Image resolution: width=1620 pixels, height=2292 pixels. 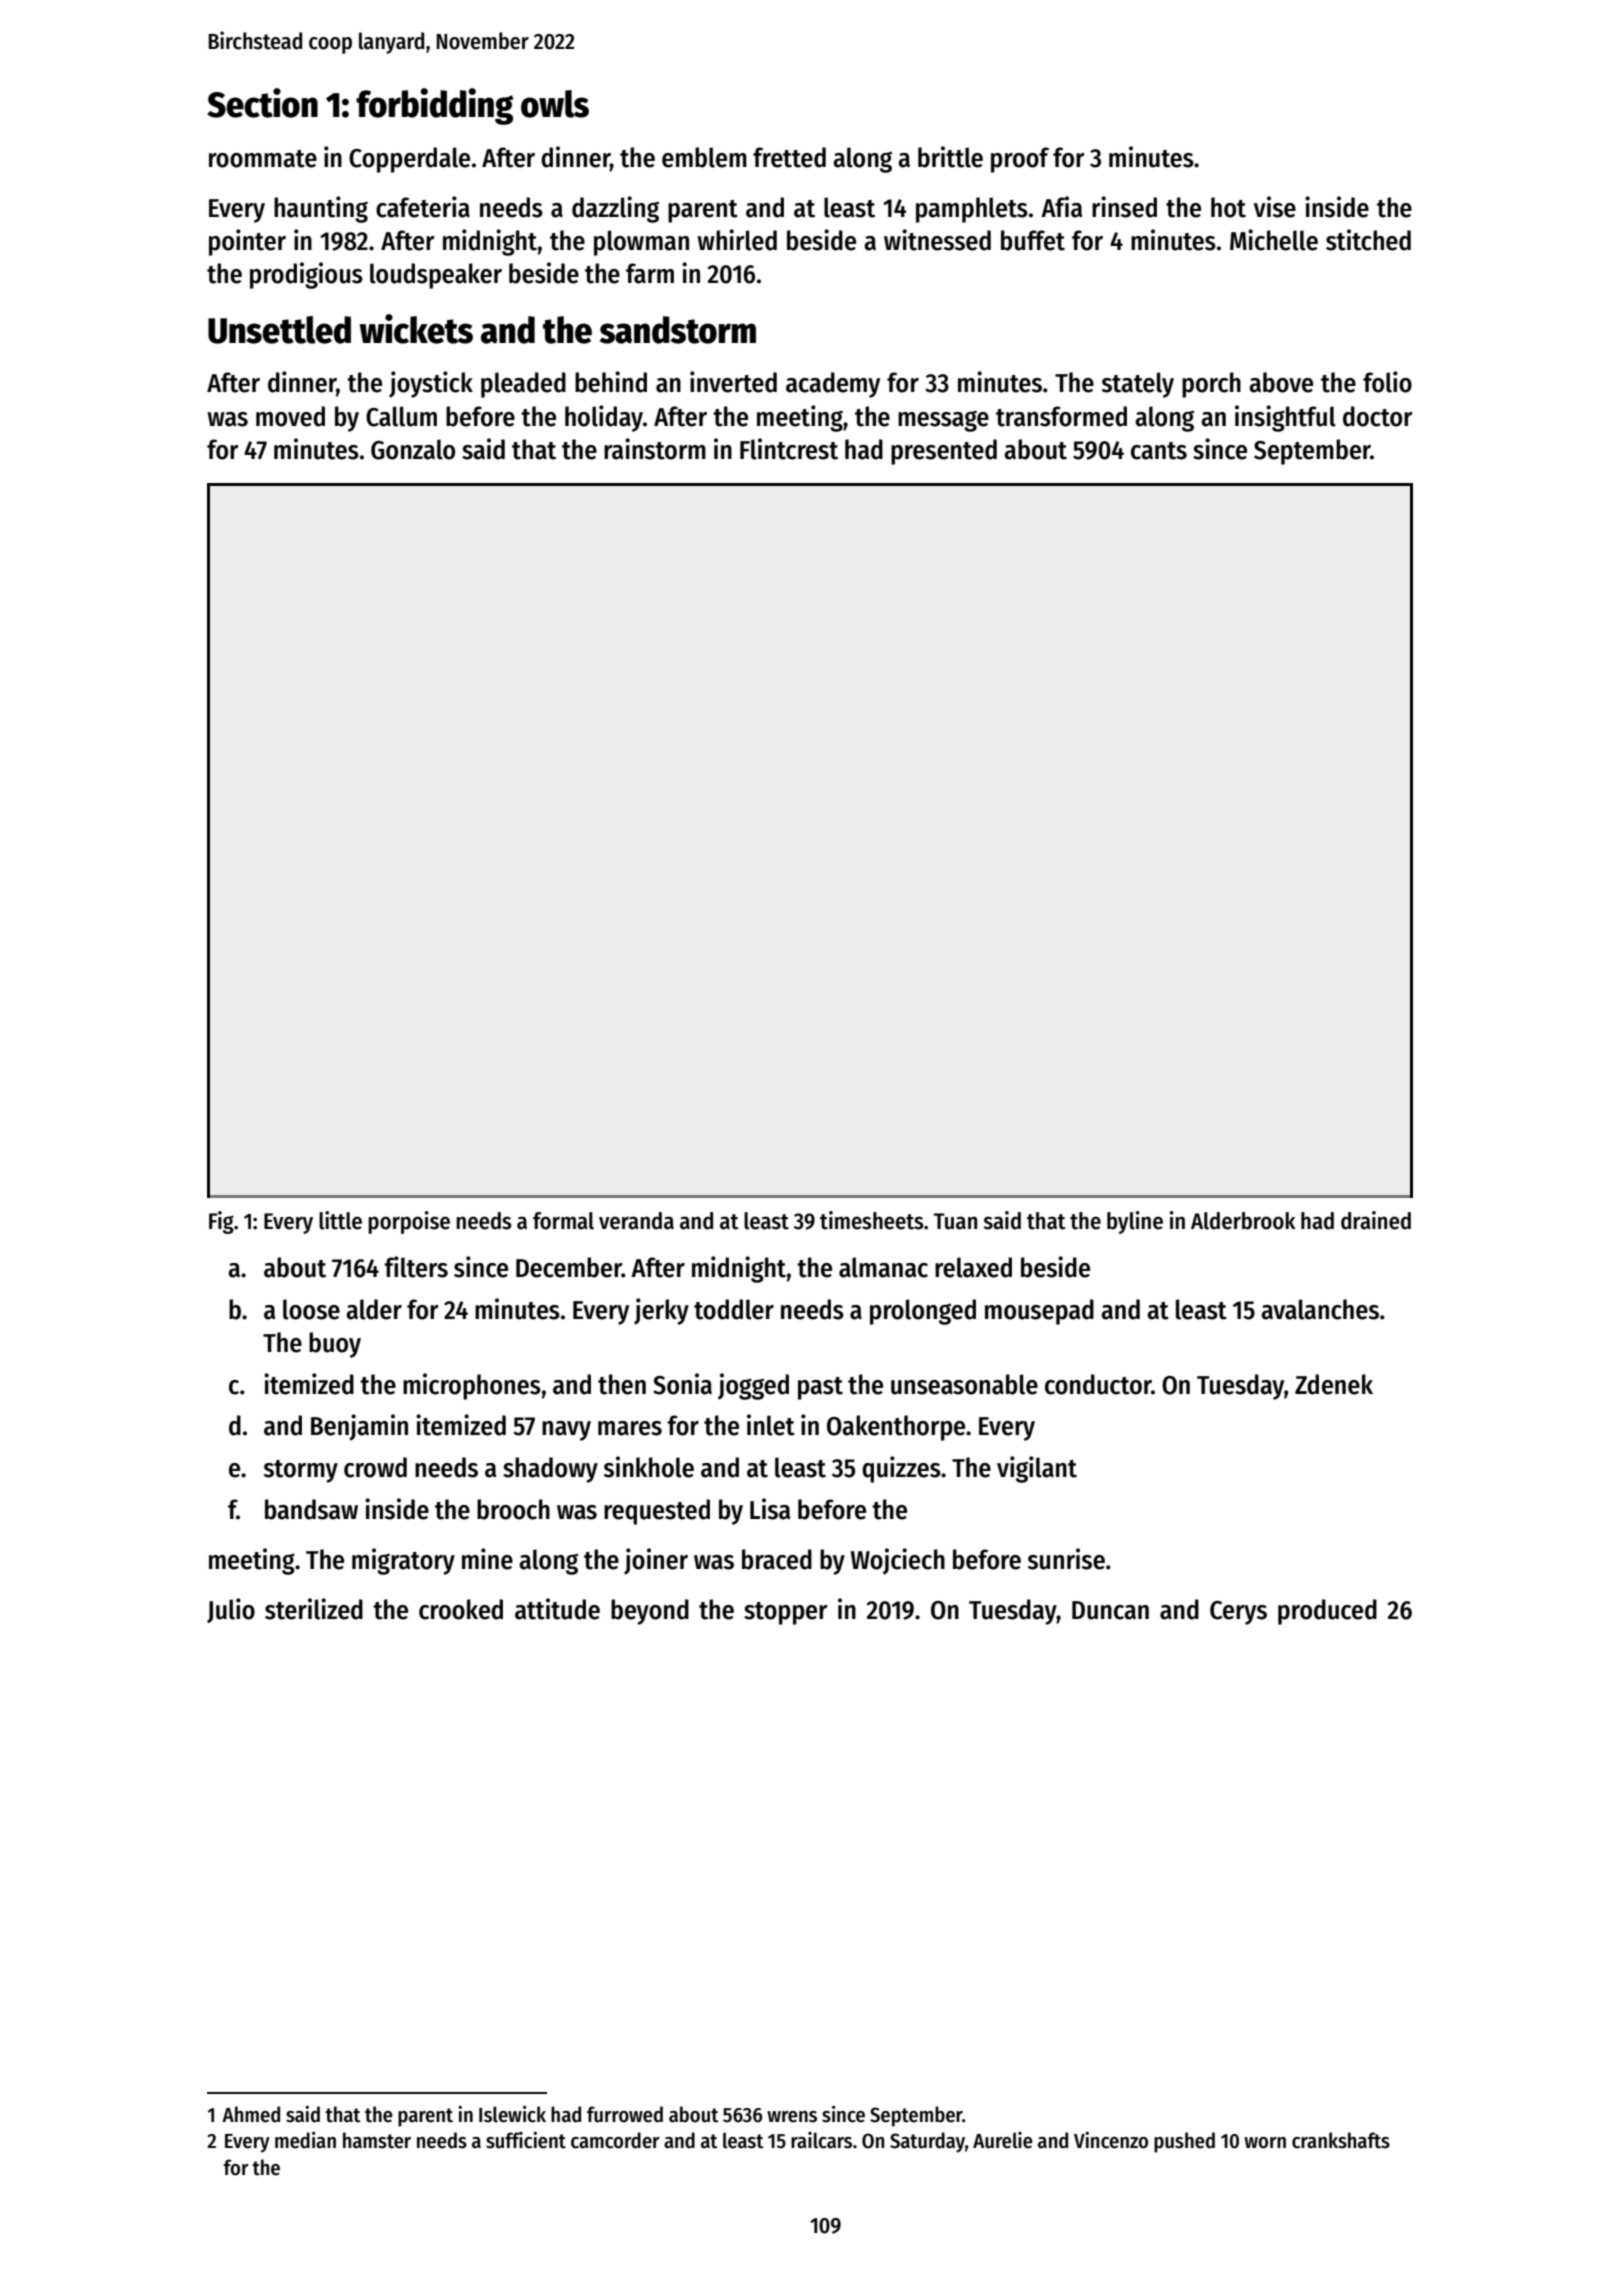 I want to click on Flintcrest, so click(x=789, y=449).
